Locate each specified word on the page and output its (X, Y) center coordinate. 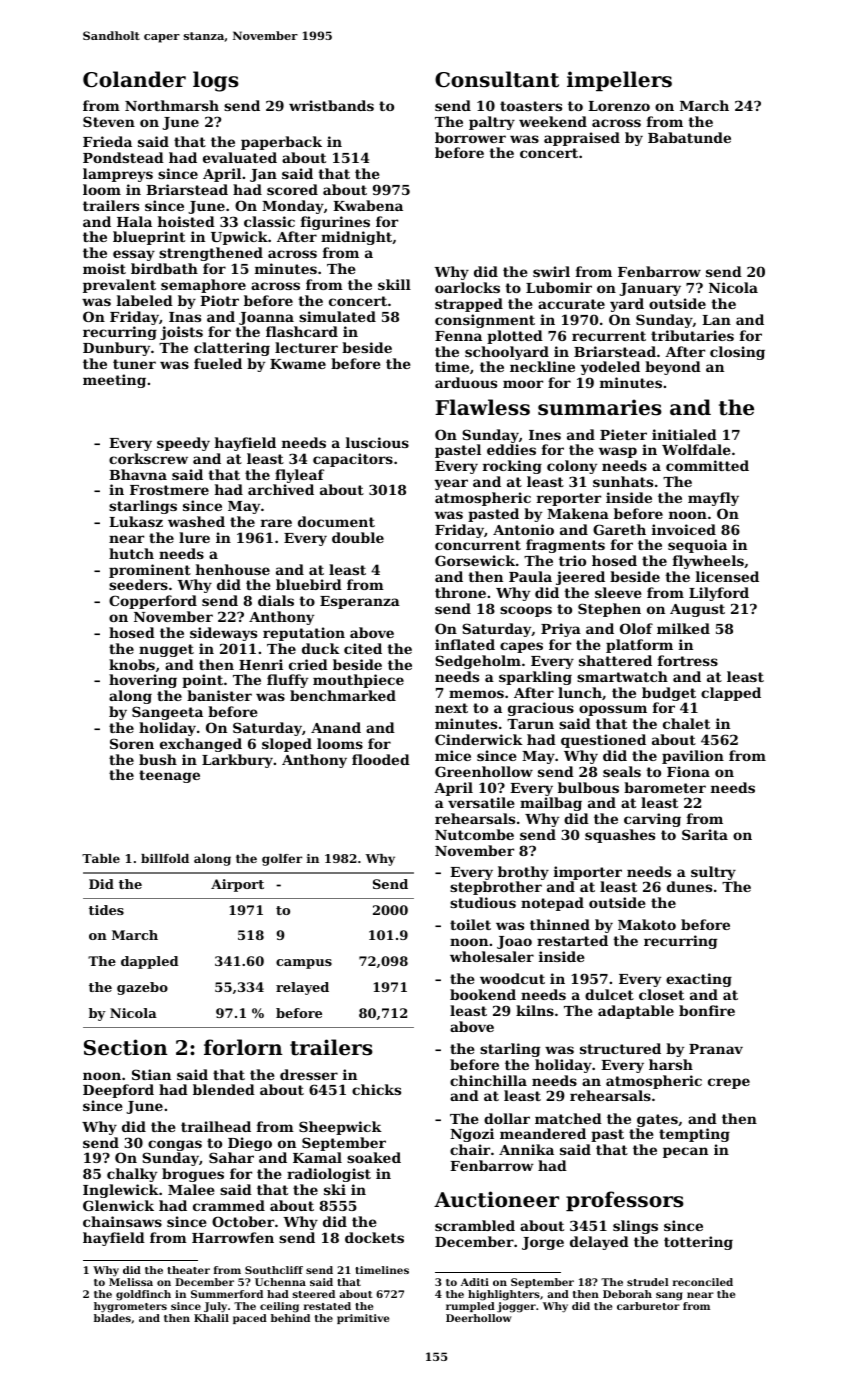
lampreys (118, 175)
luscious (377, 442)
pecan (685, 1152)
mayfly (713, 499)
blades (112, 1318)
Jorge (543, 1243)
